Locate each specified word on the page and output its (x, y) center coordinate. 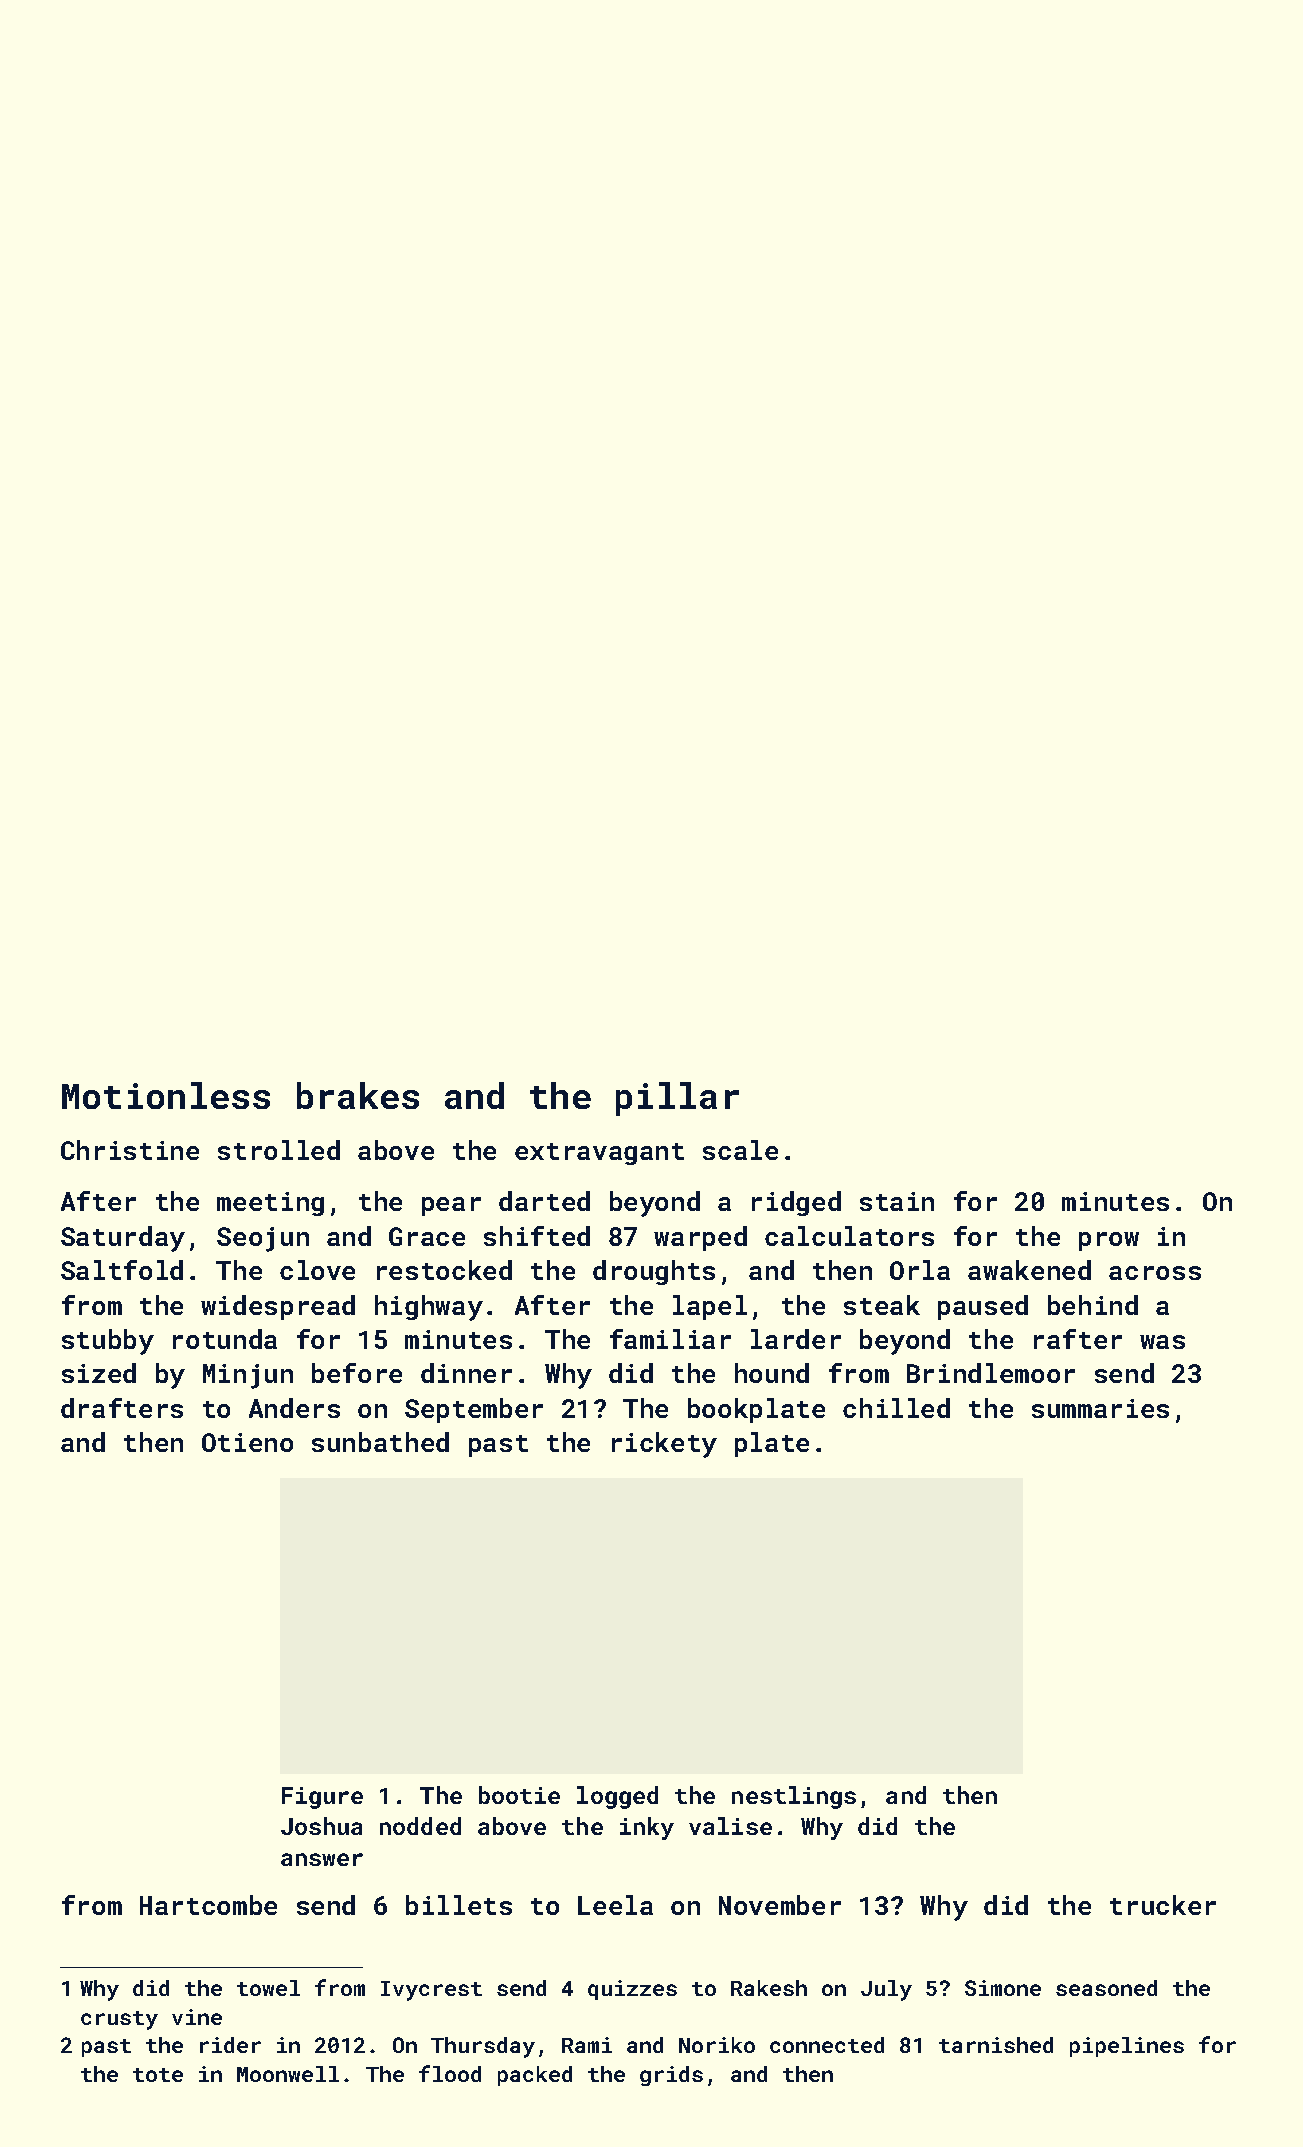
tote (158, 2075)
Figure (322, 1798)
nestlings (794, 1797)
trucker (1163, 1905)
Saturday (123, 1239)
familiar (670, 1339)
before (357, 1373)
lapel (710, 1307)
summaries (1100, 1408)
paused (983, 1307)
